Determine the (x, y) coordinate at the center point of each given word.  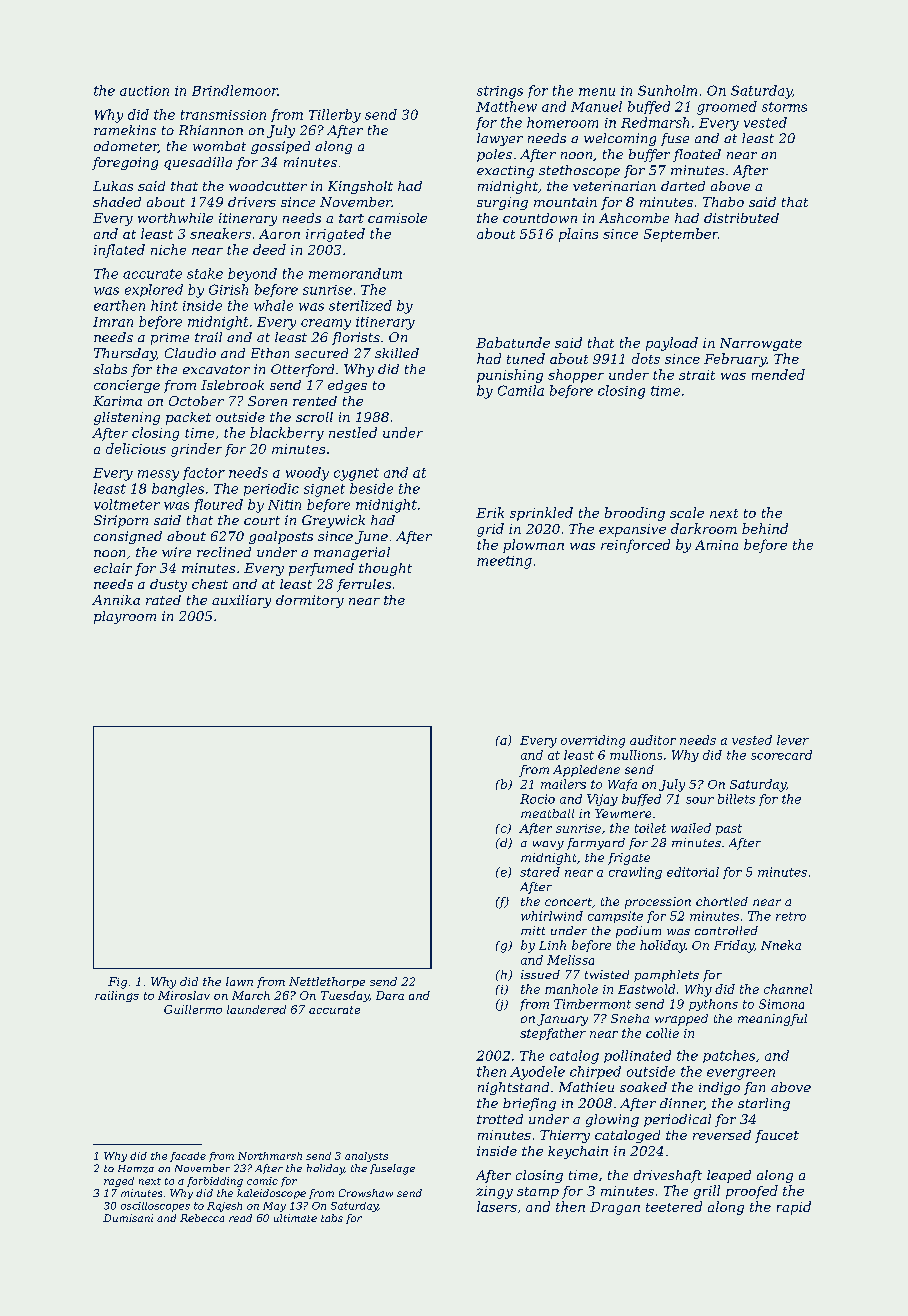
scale (687, 512)
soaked (643, 1087)
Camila (521, 390)
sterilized (360, 305)
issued (540, 974)
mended (778, 374)
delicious (136, 448)
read (240, 1218)
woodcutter (268, 186)
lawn (239, 981)
